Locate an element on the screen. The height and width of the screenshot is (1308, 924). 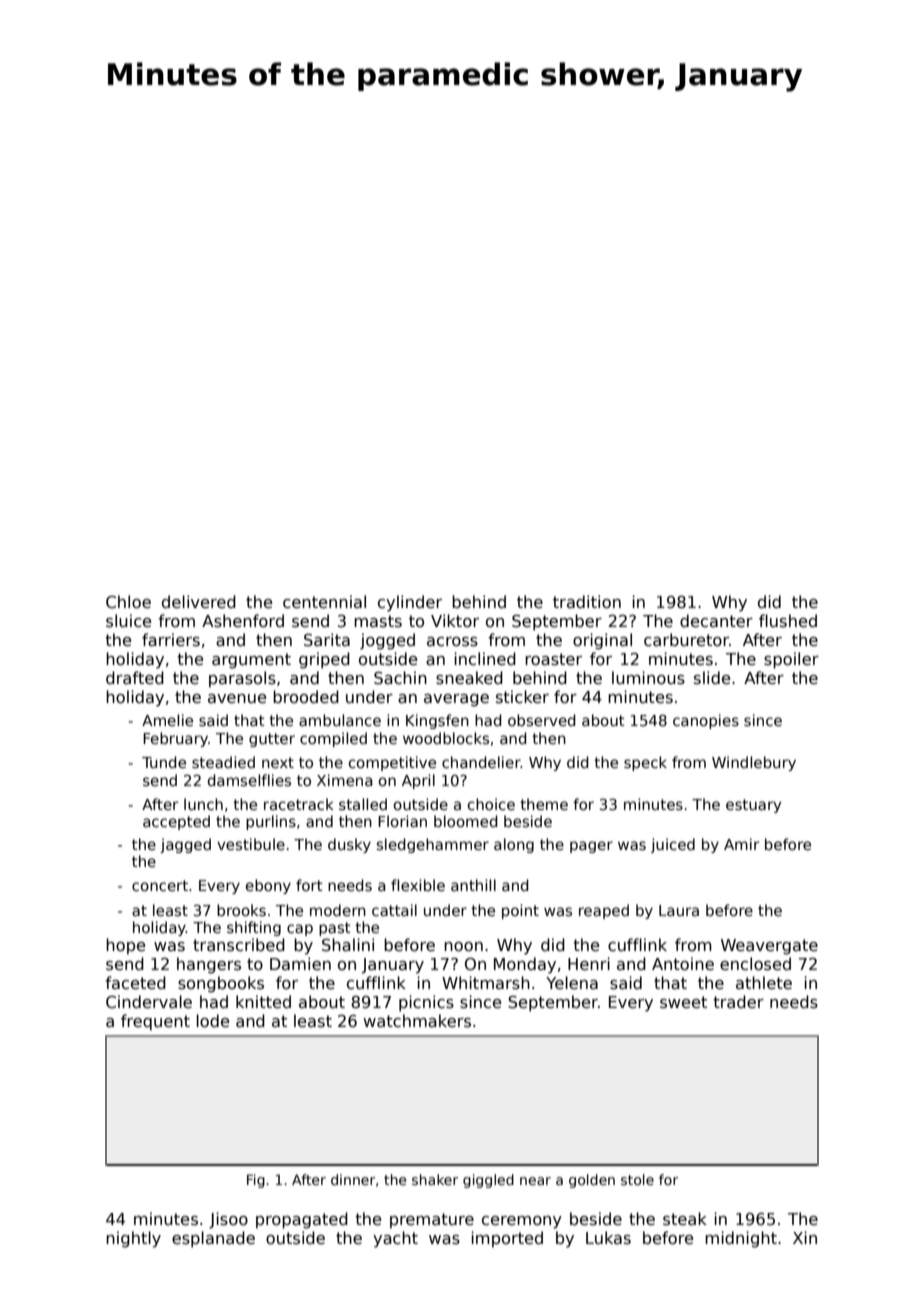
sneaked is located at coordinates (469, 678).
